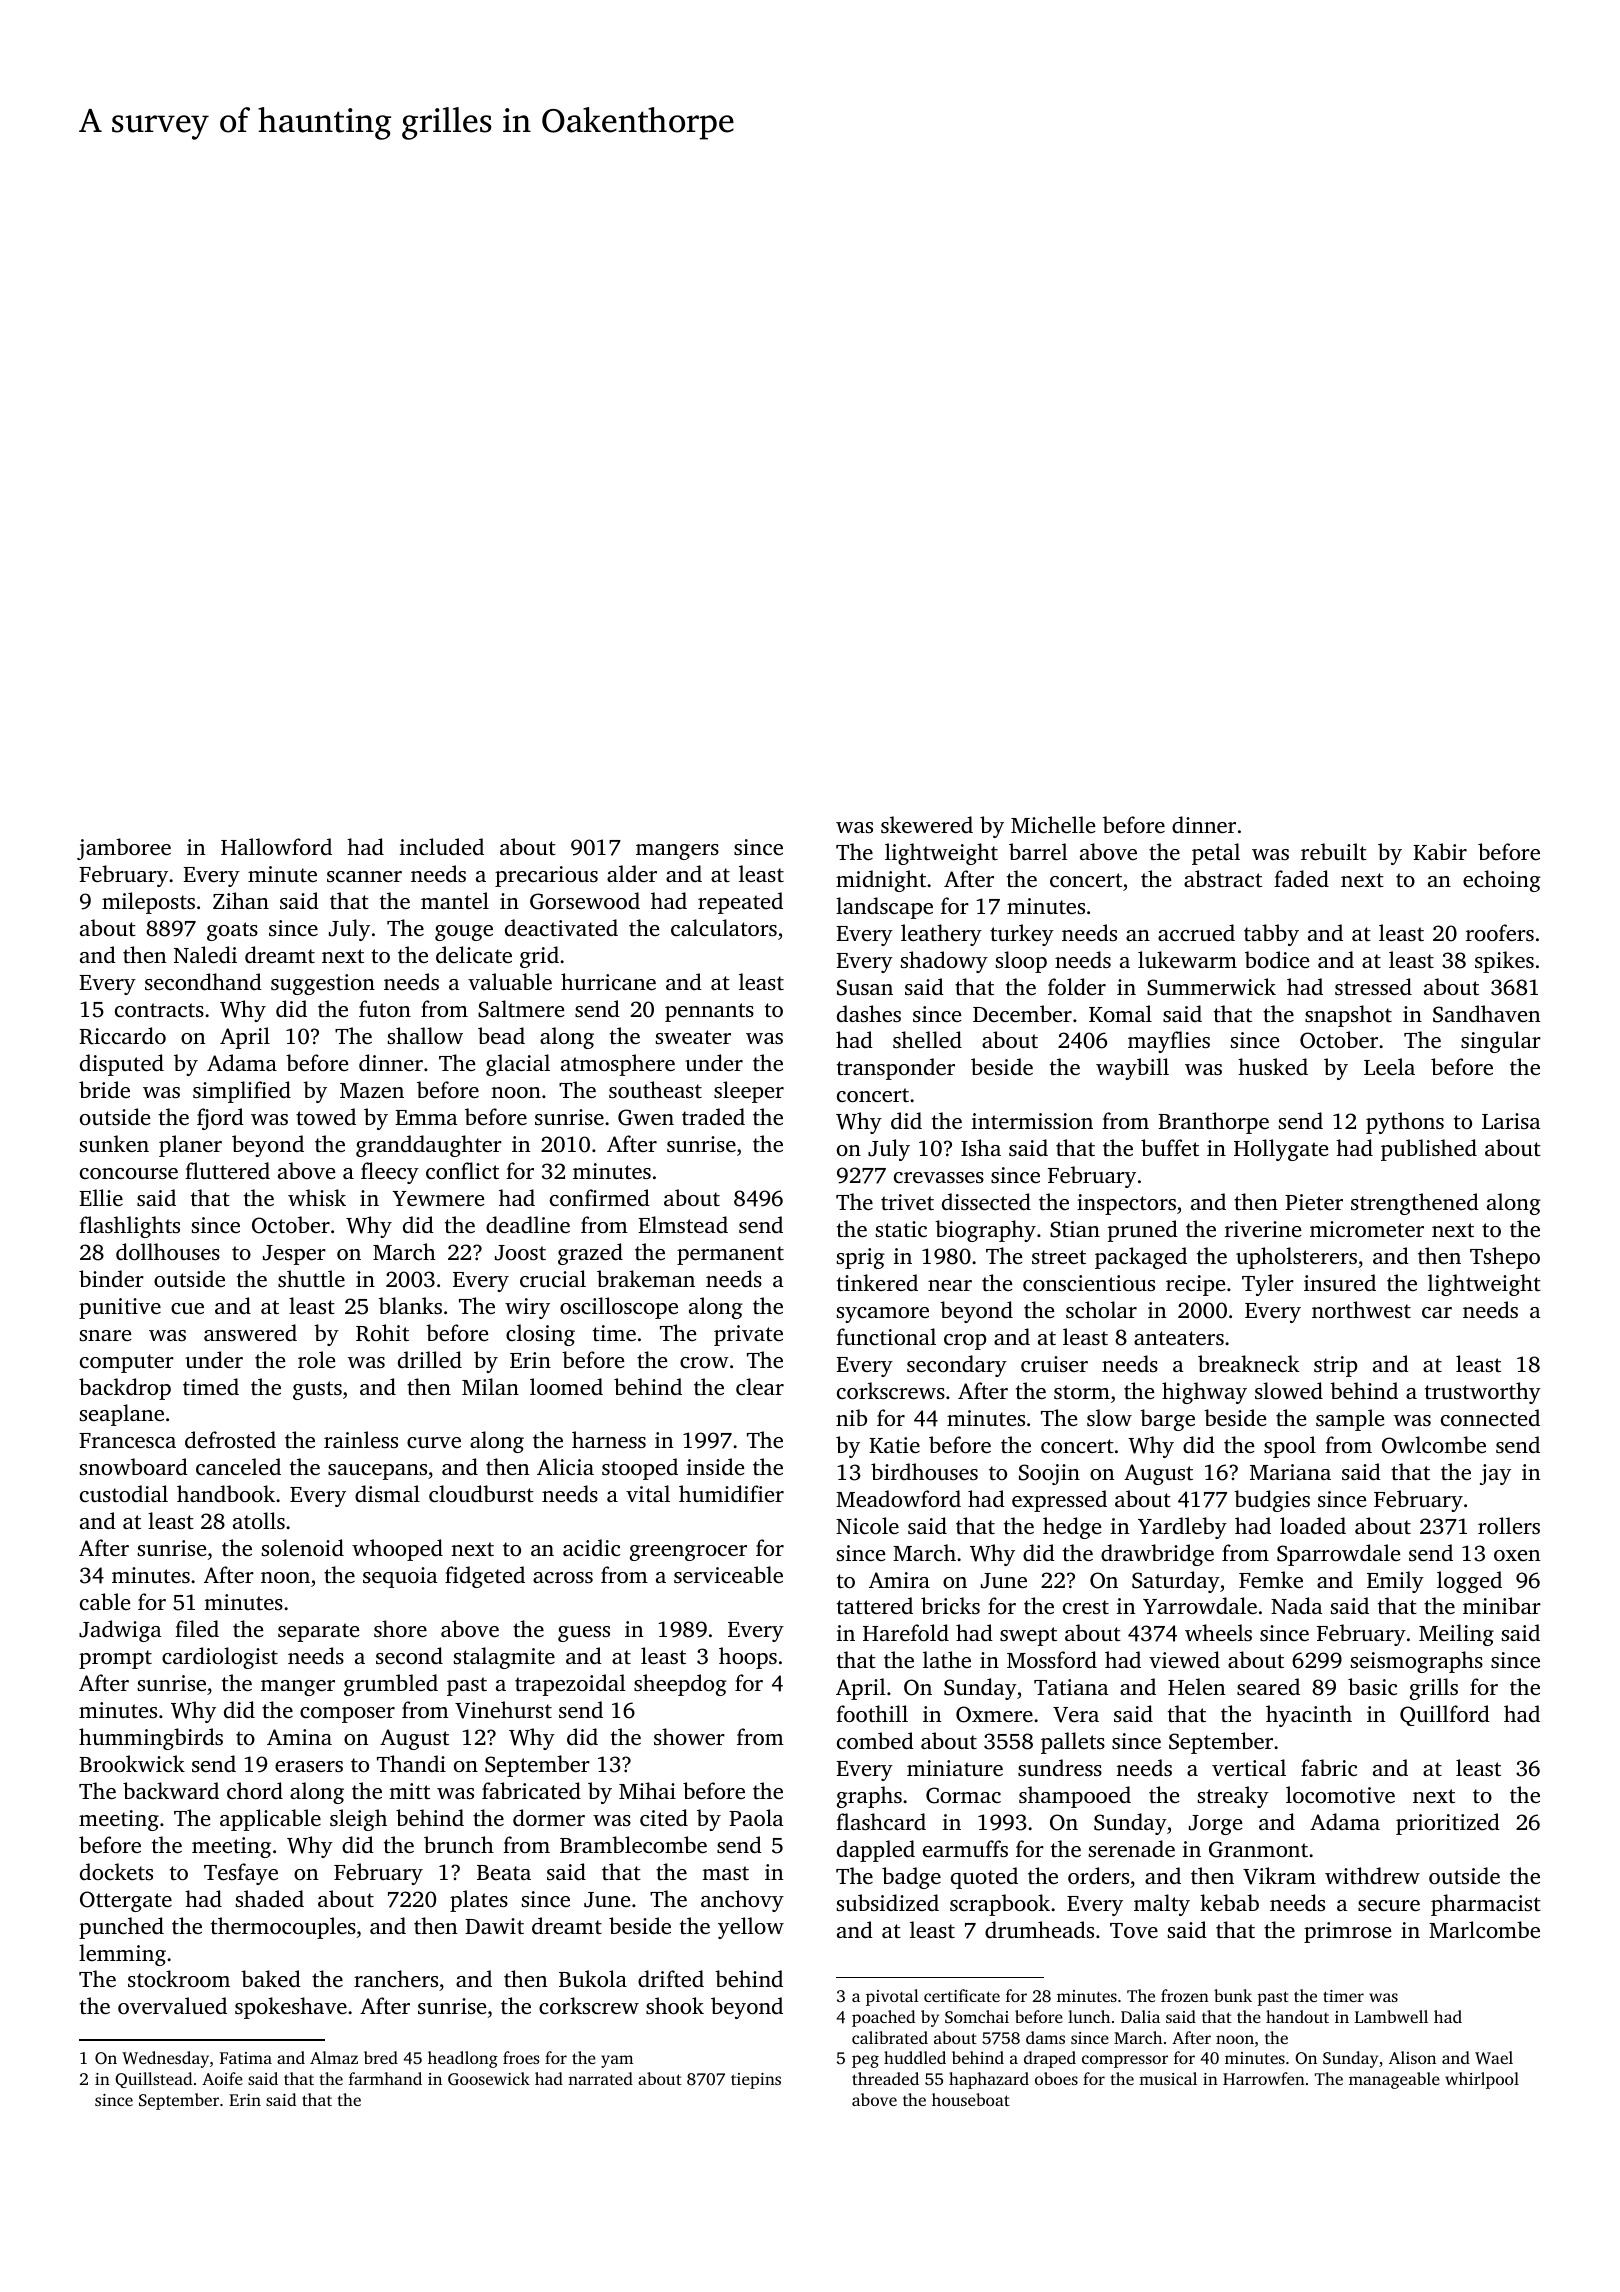 The width and height of the screenshot is (1620, 2292). Describe the element at coordinates (1509, 1525) in the screenshot. I see `rollers` at that location.
